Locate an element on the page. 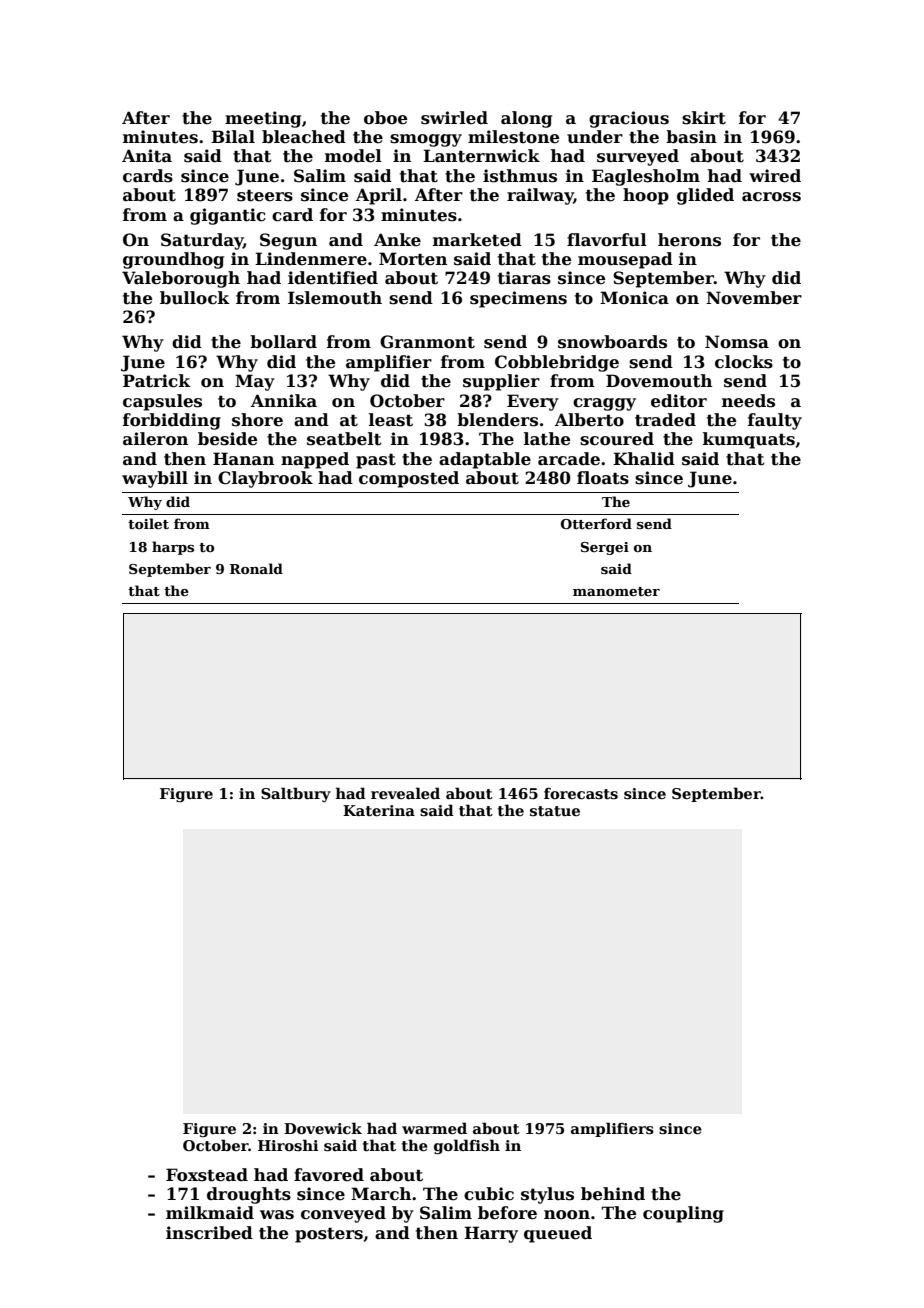 The image size is (924, 1308). coupling is located at coordinates (683, 1214).
